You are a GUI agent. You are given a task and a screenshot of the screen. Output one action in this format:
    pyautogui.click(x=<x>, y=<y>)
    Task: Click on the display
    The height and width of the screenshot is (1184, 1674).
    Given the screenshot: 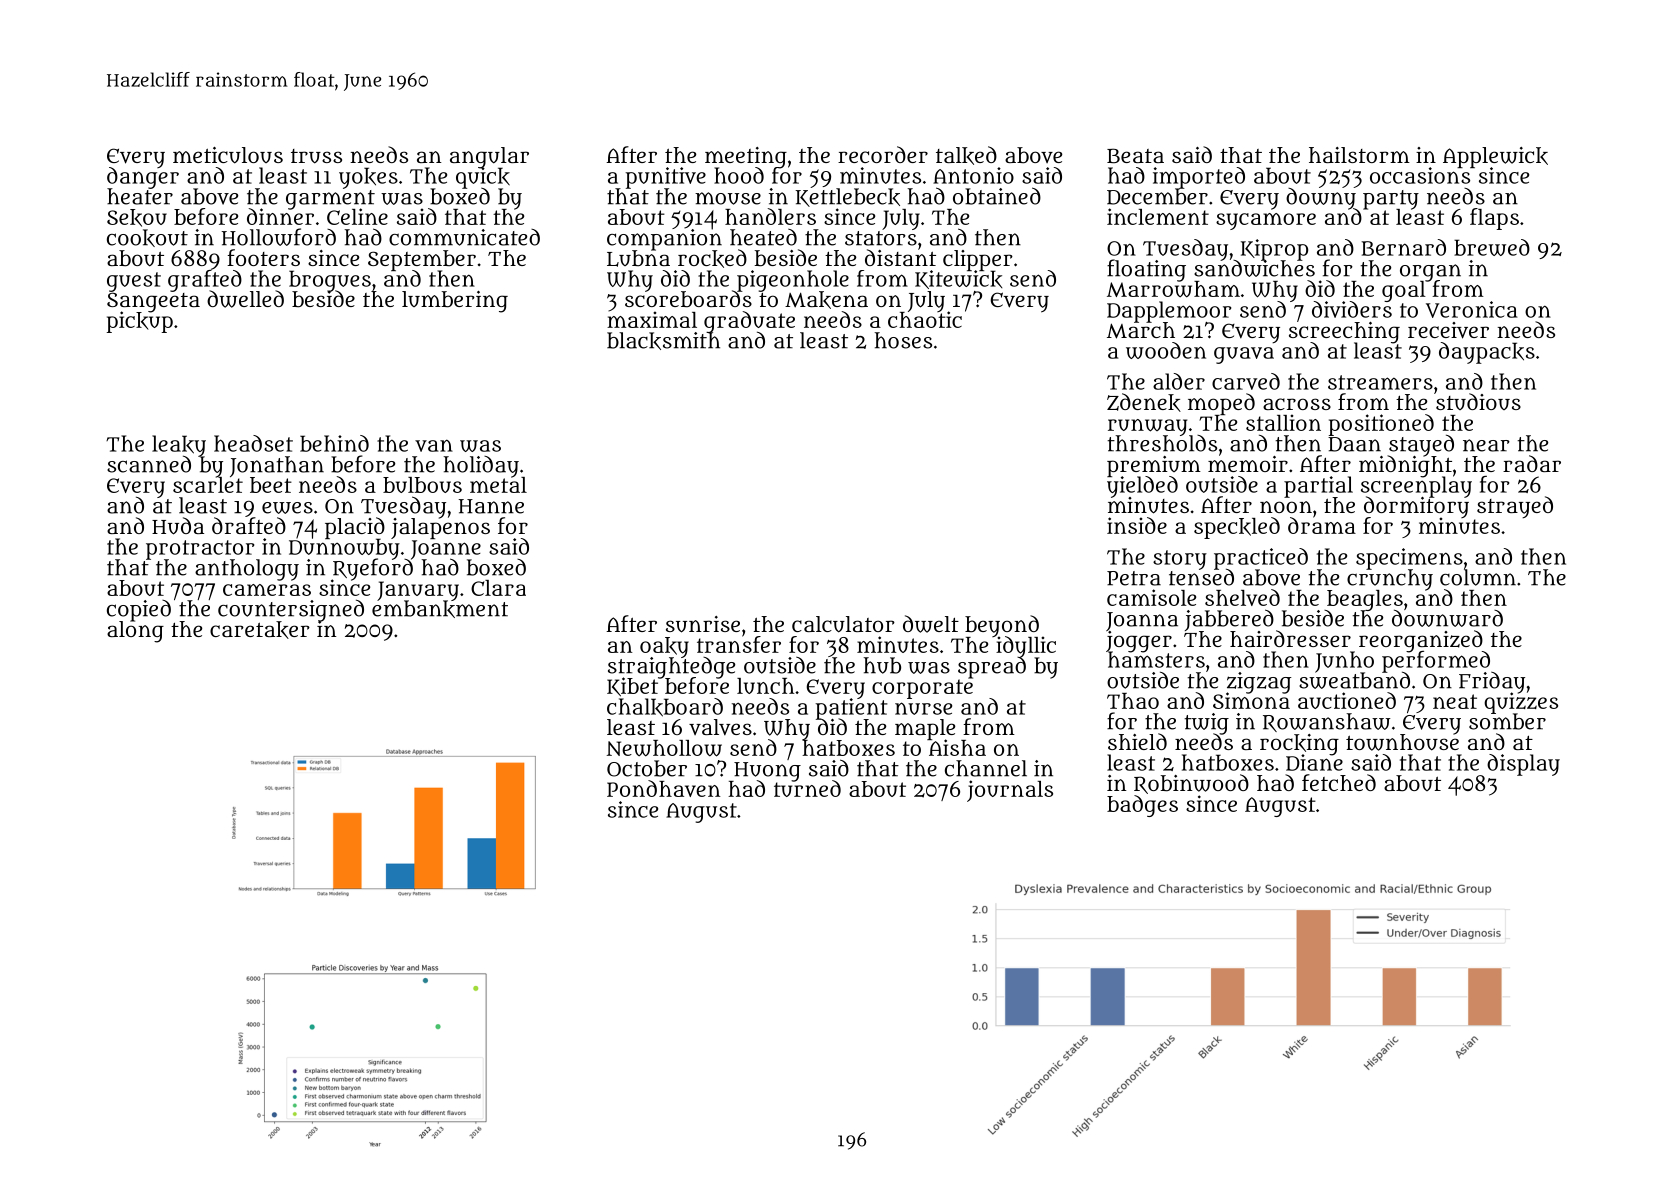 What is the action you would take?
    pyautogui.click(x=1523, y=765)
